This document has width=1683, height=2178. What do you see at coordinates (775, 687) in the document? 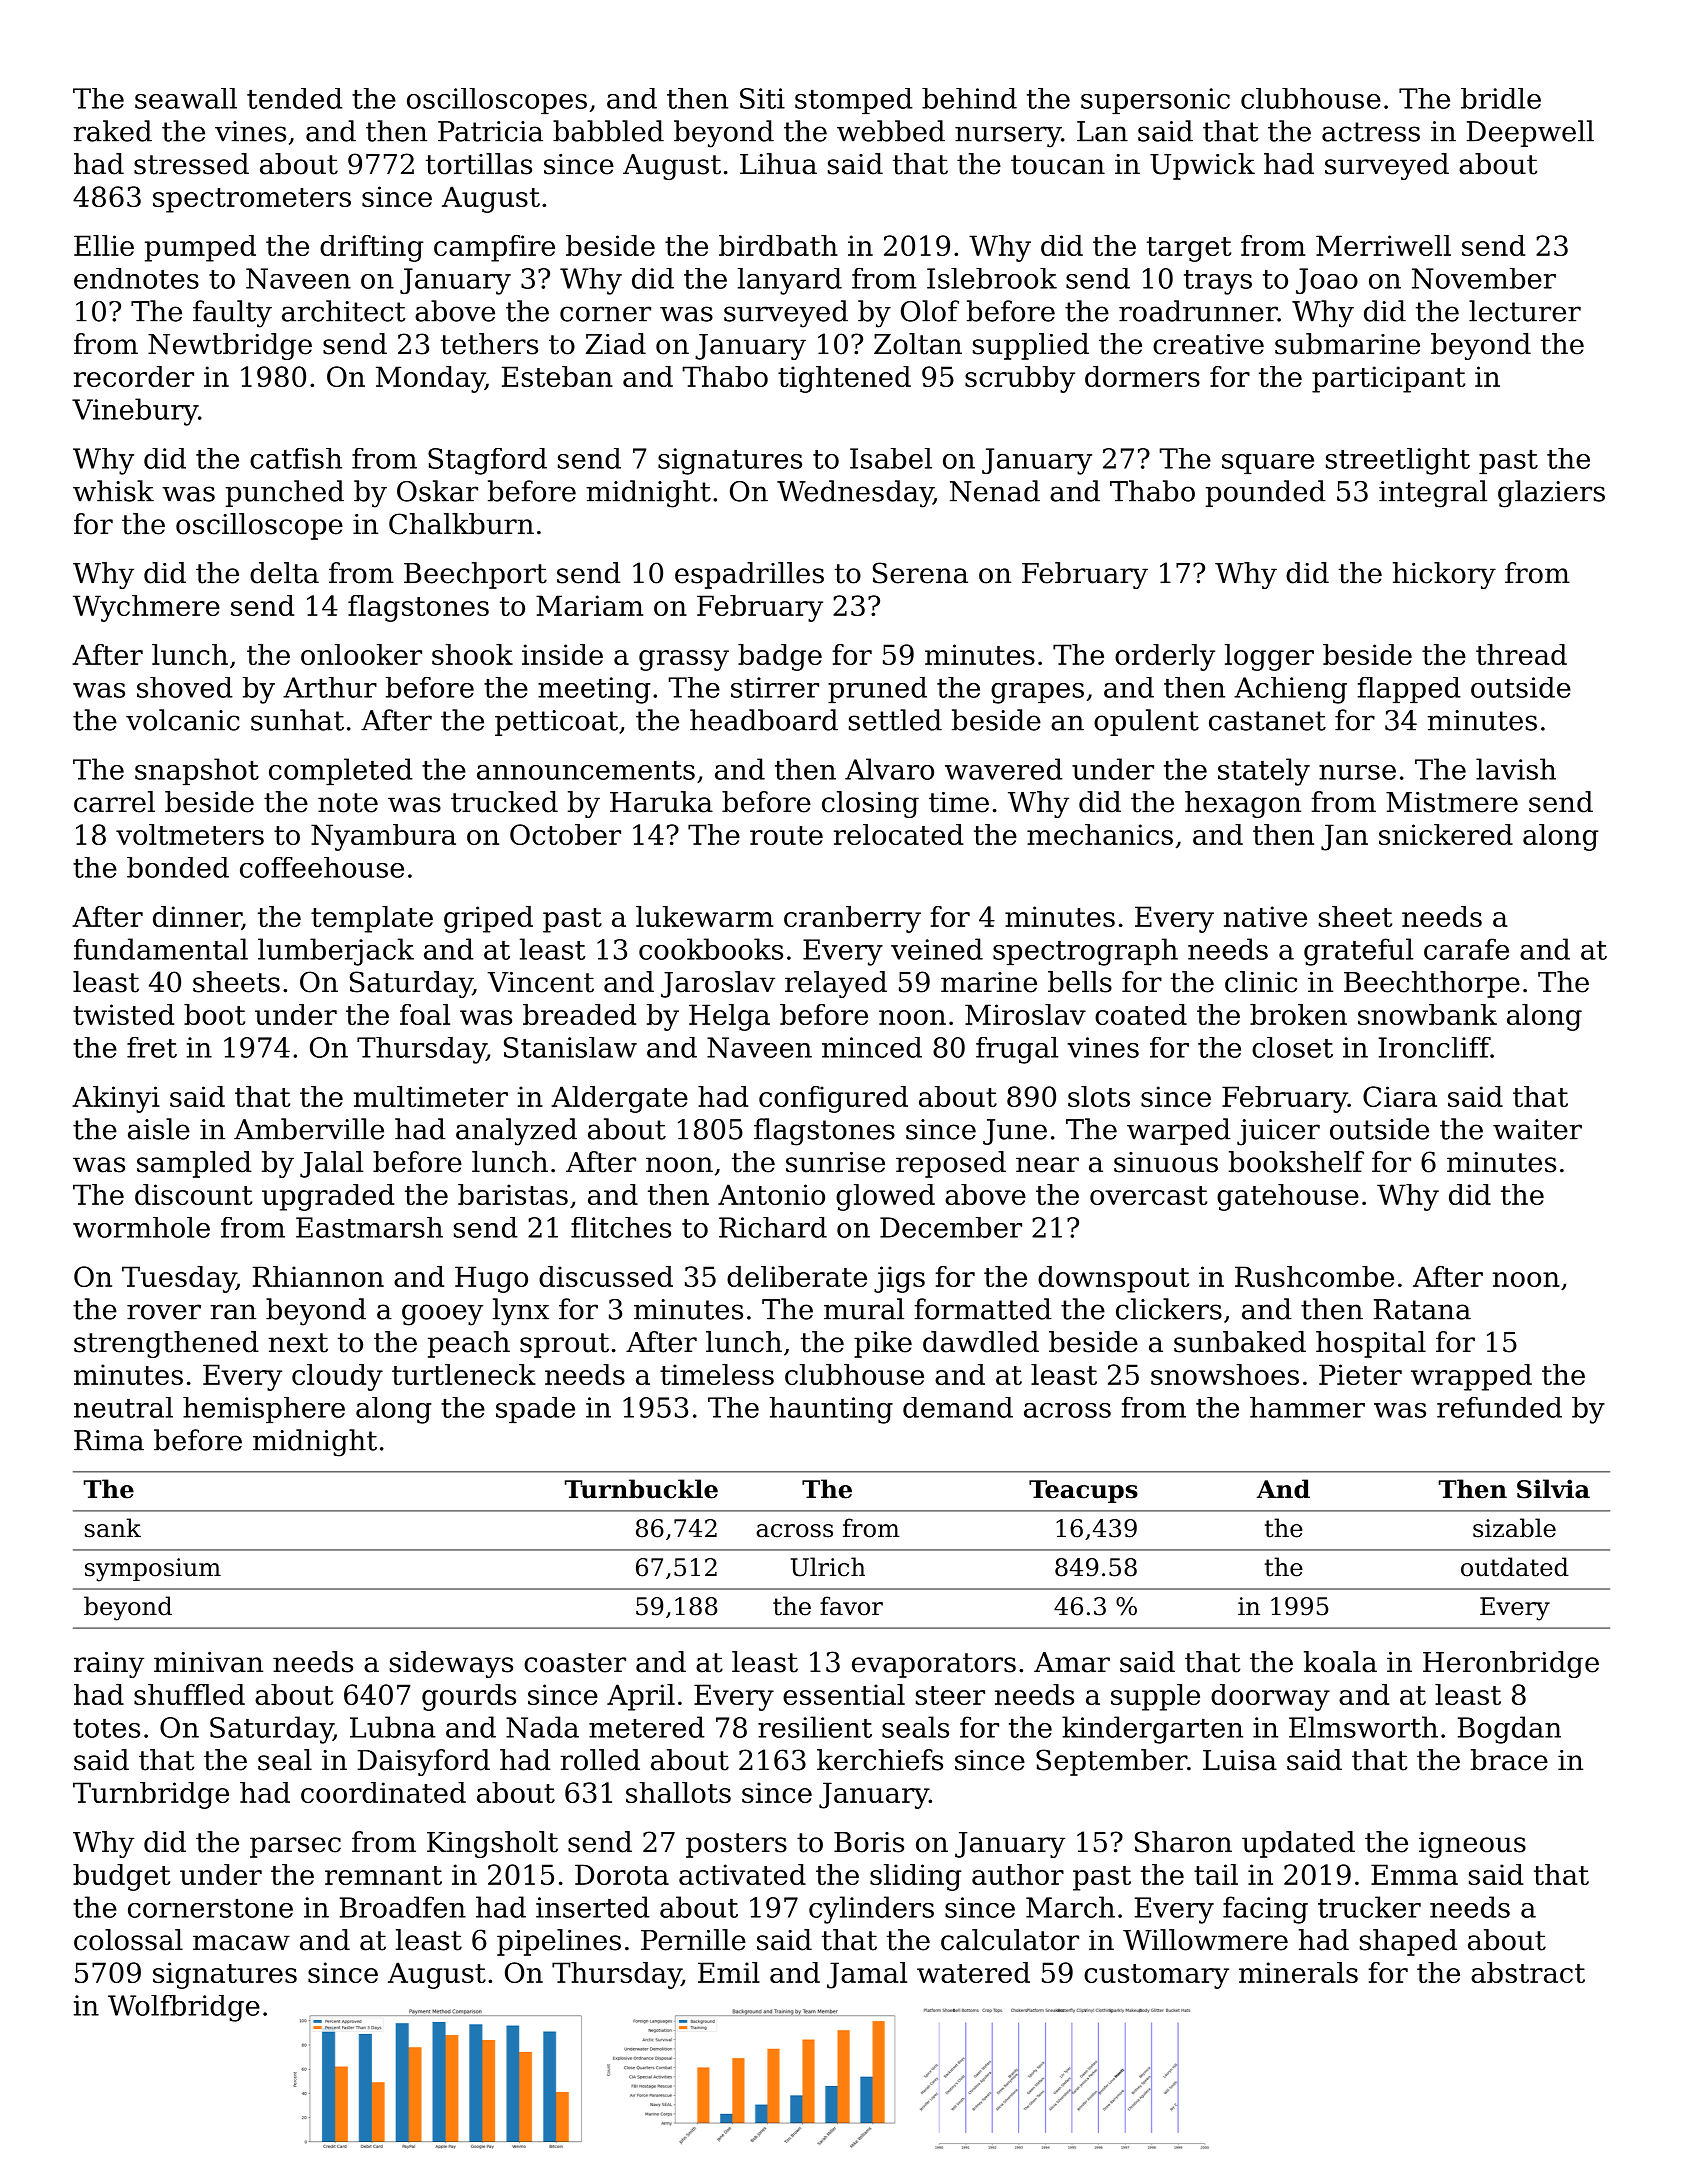
I see `stirrer` at bounding box center [775, 687].
